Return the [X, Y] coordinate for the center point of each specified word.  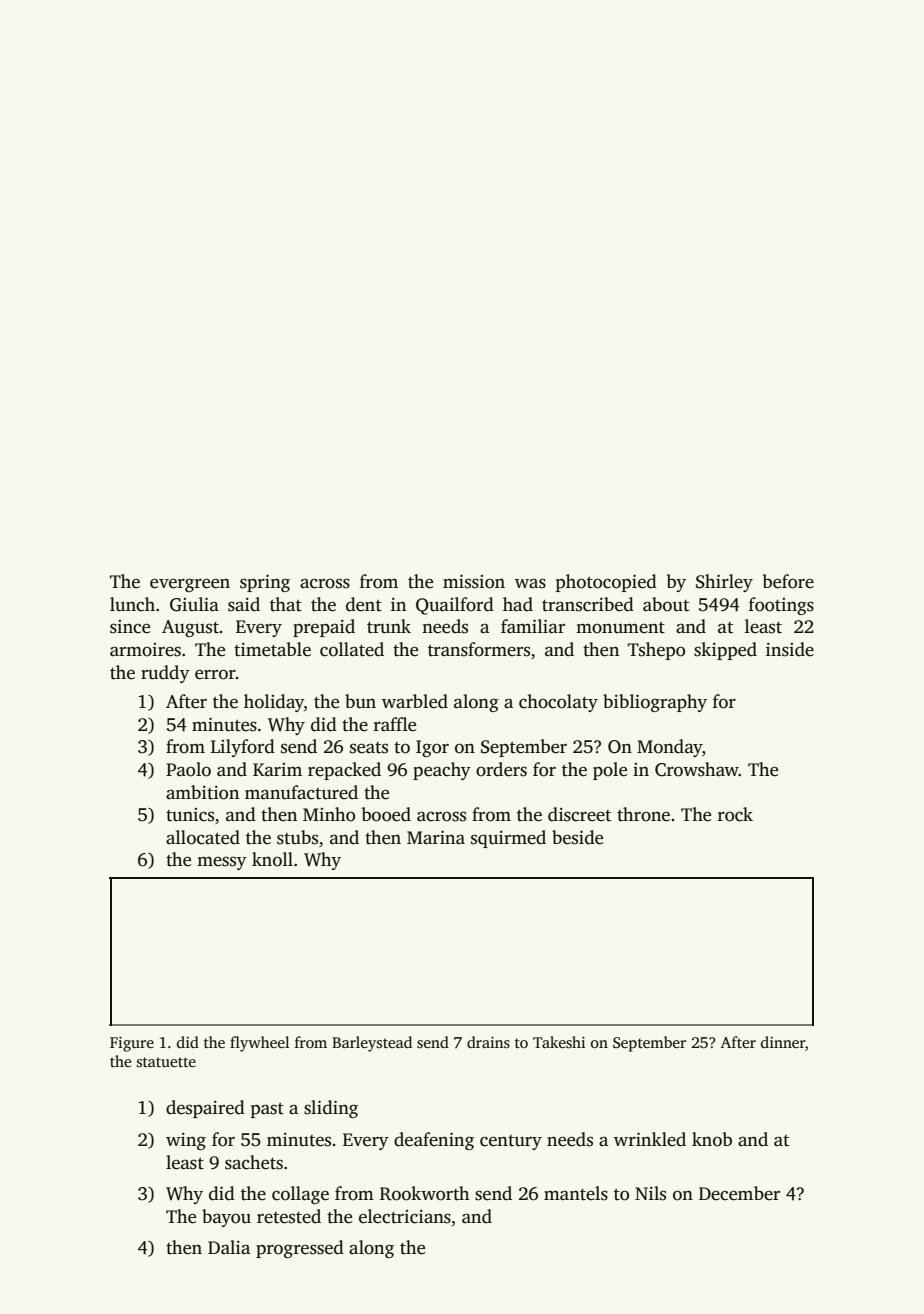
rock [735, 814]
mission [474, 581]
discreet [579, 814]
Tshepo [656, 651]
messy [222, 863]
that [286, 604]
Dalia [229, 1247]
